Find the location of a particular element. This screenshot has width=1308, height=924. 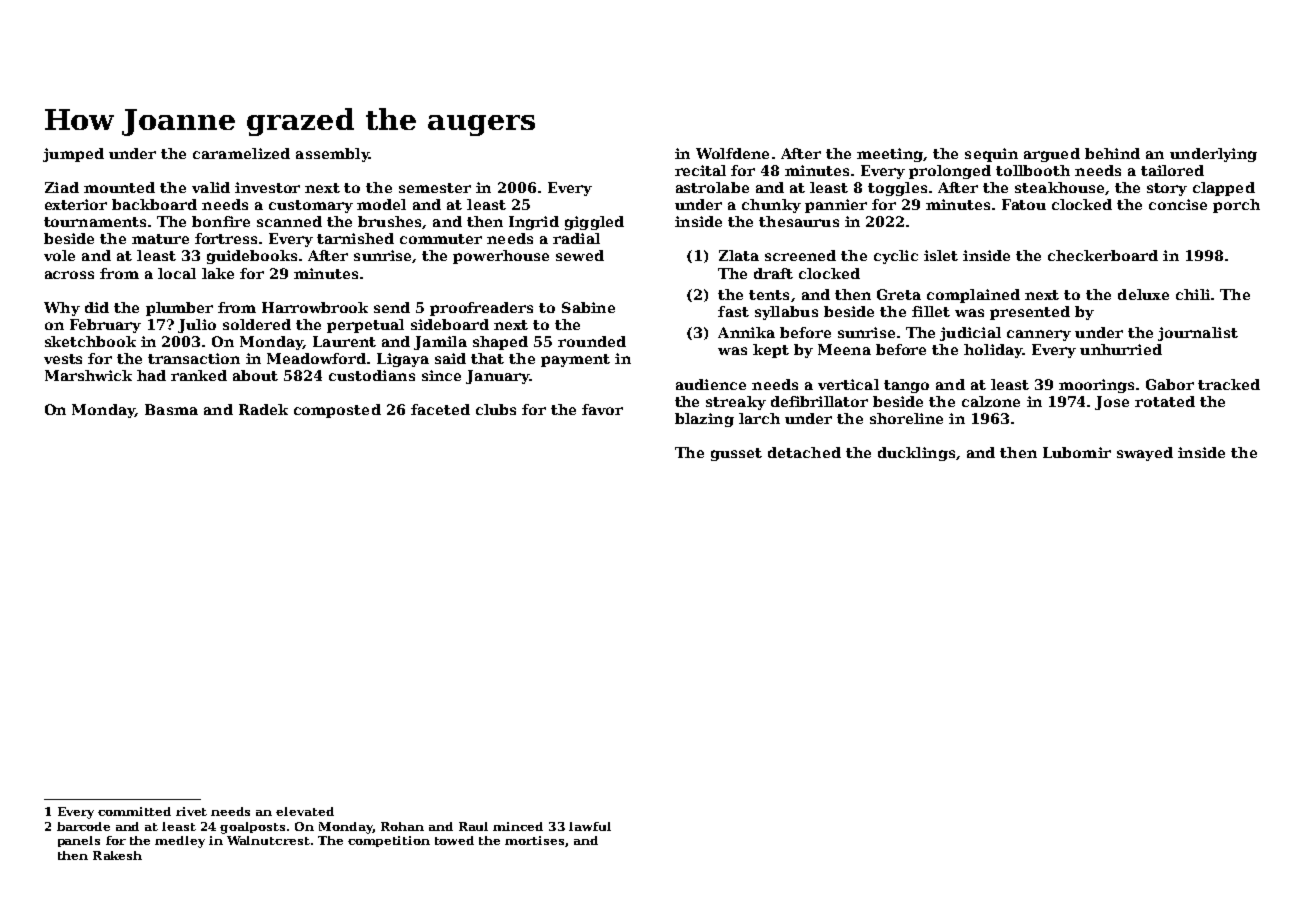

committed is located at coordinates (134, 811).
